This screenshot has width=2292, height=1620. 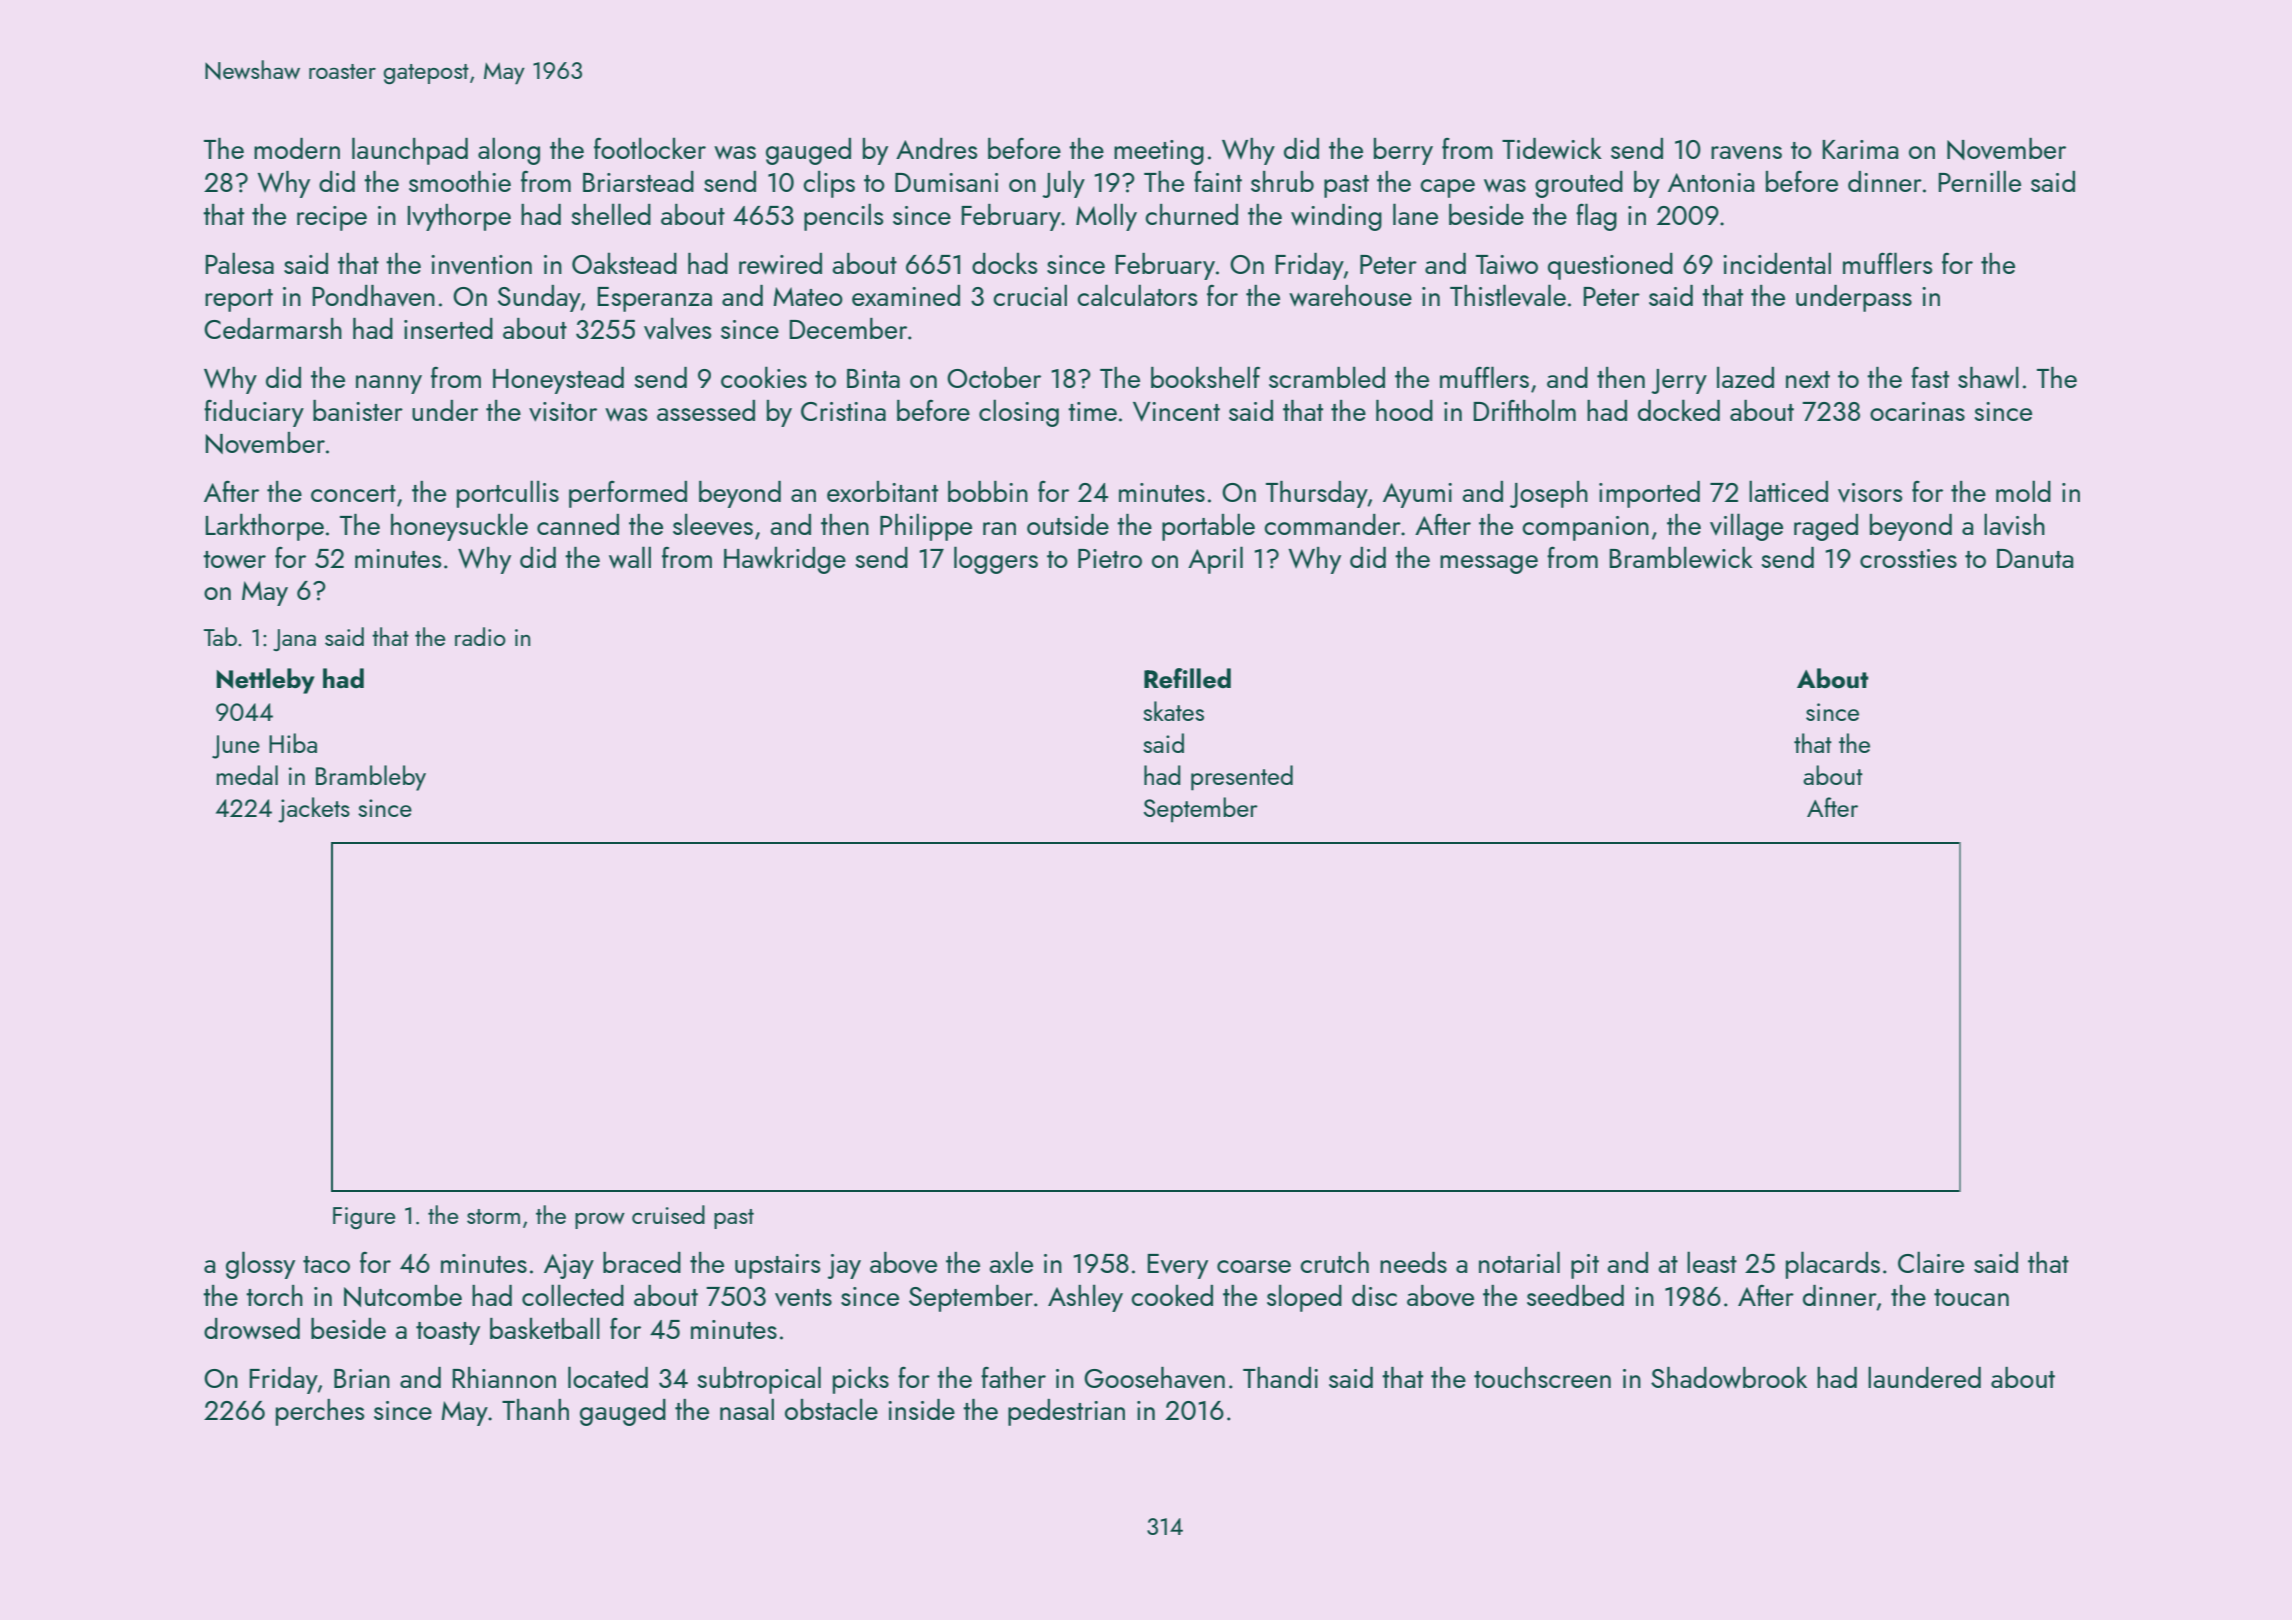 I want to click on pedestrian, so click(x=1066, y=1412).
